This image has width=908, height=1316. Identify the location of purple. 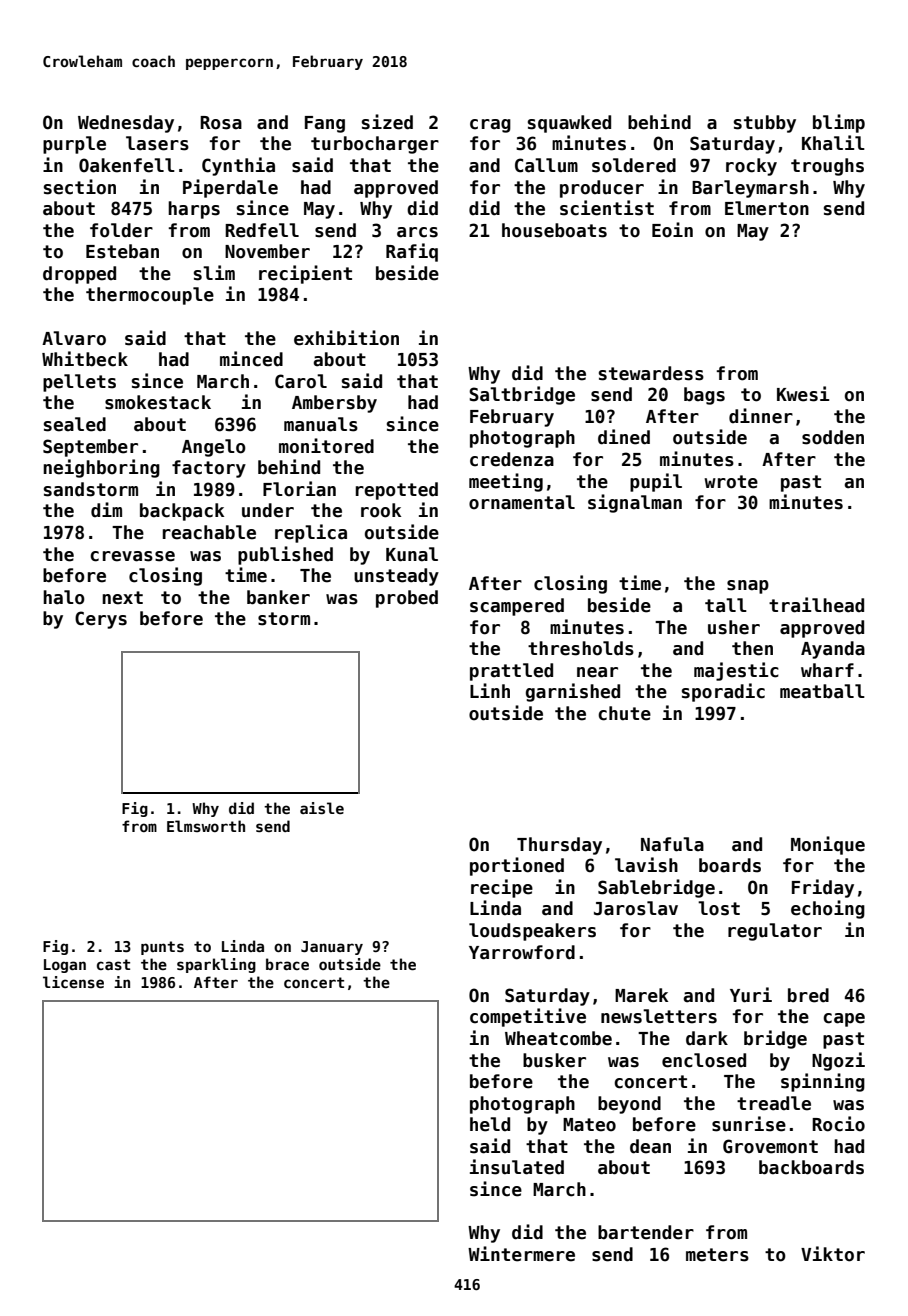
(74, 145).
